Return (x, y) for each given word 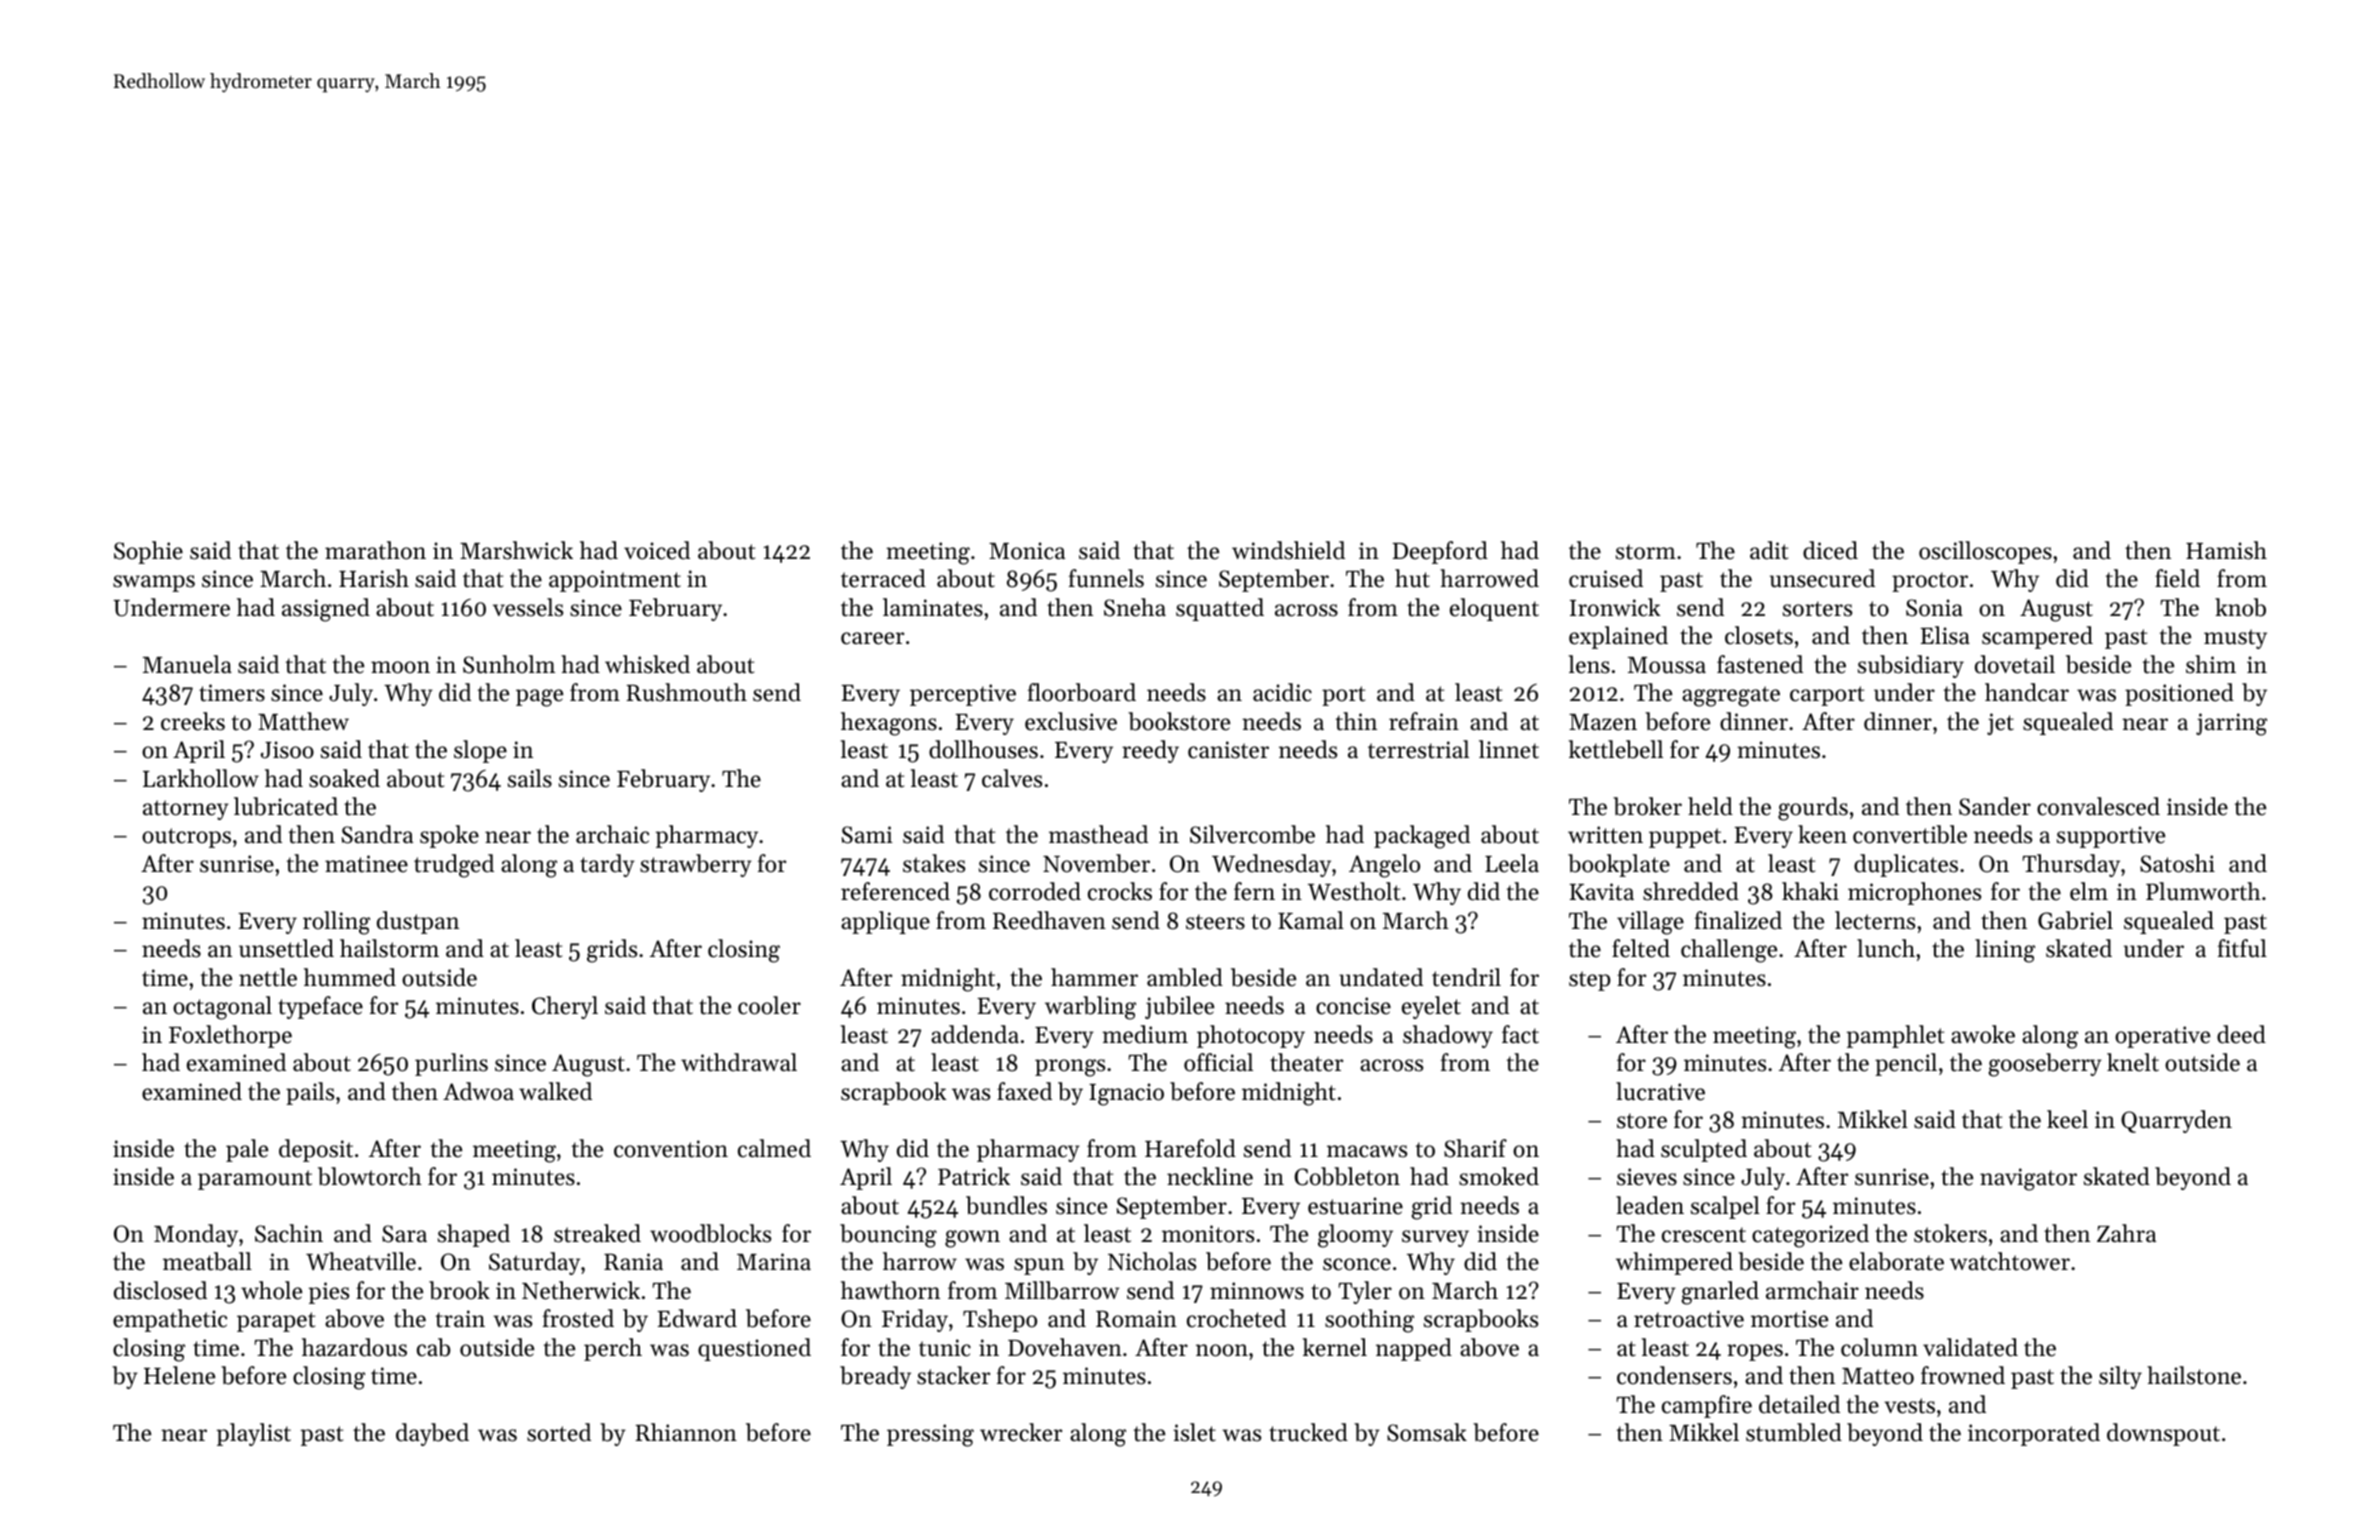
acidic (1282, 692)
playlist (254, 1434)
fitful (2242, 948)
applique (885, 922)
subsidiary (1911, 666)
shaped (474, 1235)
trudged (454, 866)
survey (1435, 1238)
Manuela (187, 664)
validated (1970, 1347)
